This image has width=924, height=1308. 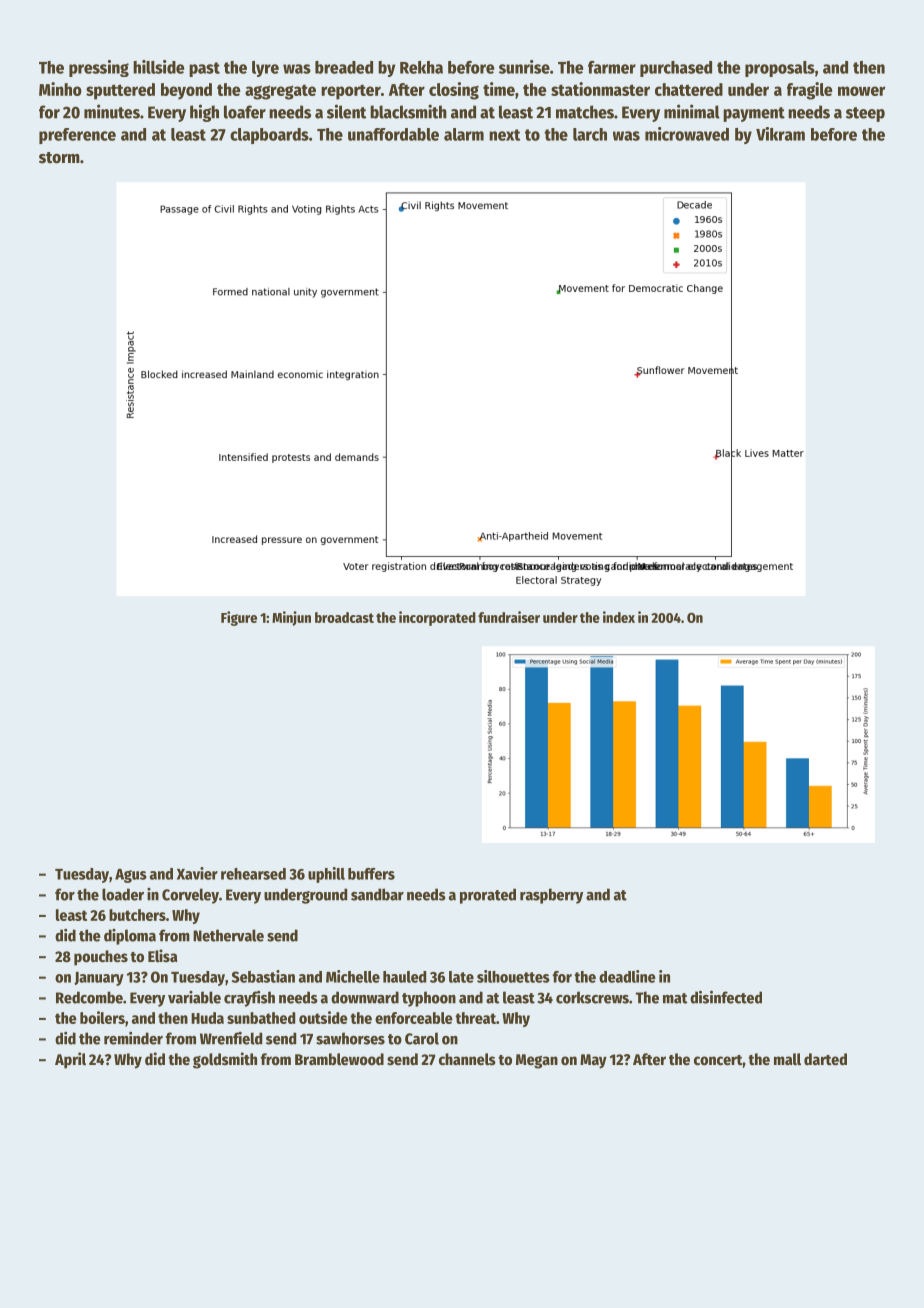 I want to click on Rekha, so click(x=421, y=67).
